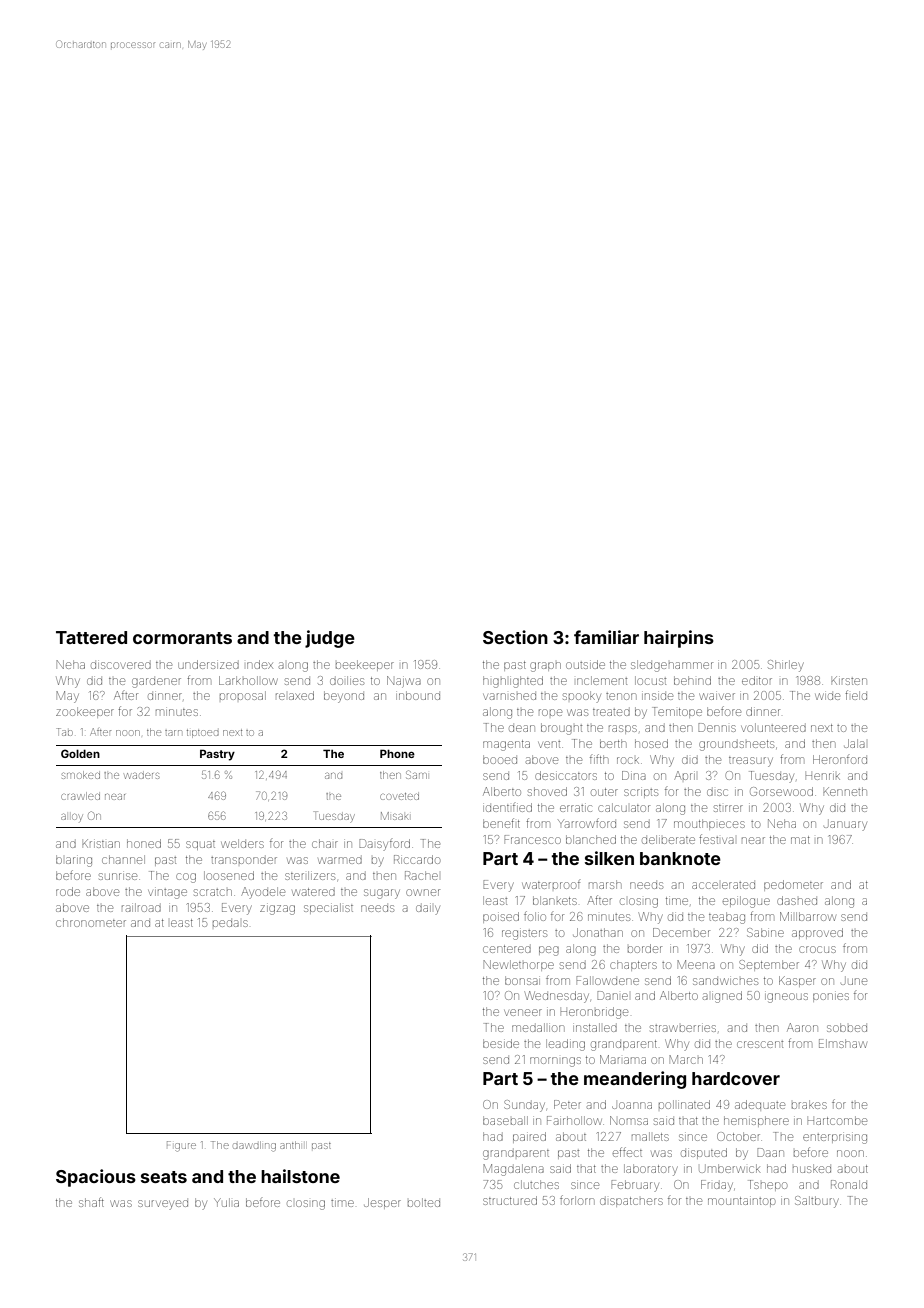  Describe the element at coordinates (561, 729) in the page. I see `brought` at that location.
